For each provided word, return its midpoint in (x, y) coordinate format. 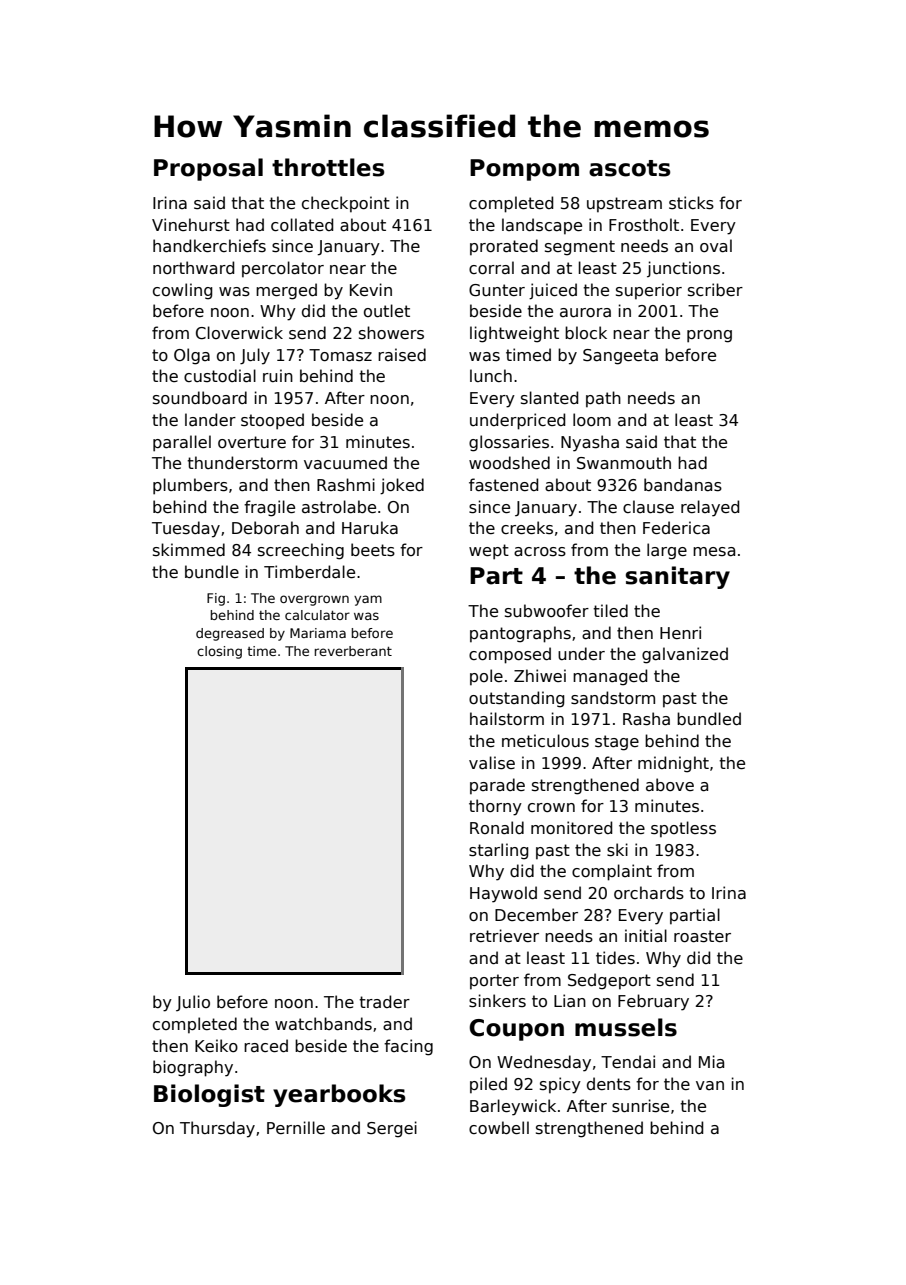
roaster (702, 936)
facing (408, 1047)
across (540, 552)
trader (384, 1002)
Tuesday (186, 529)
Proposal (208, 169)
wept (489, 552)
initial (646, 936)
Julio (193, 1003)
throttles (328, 167)
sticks (691, 203)
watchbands (323, 1024)
